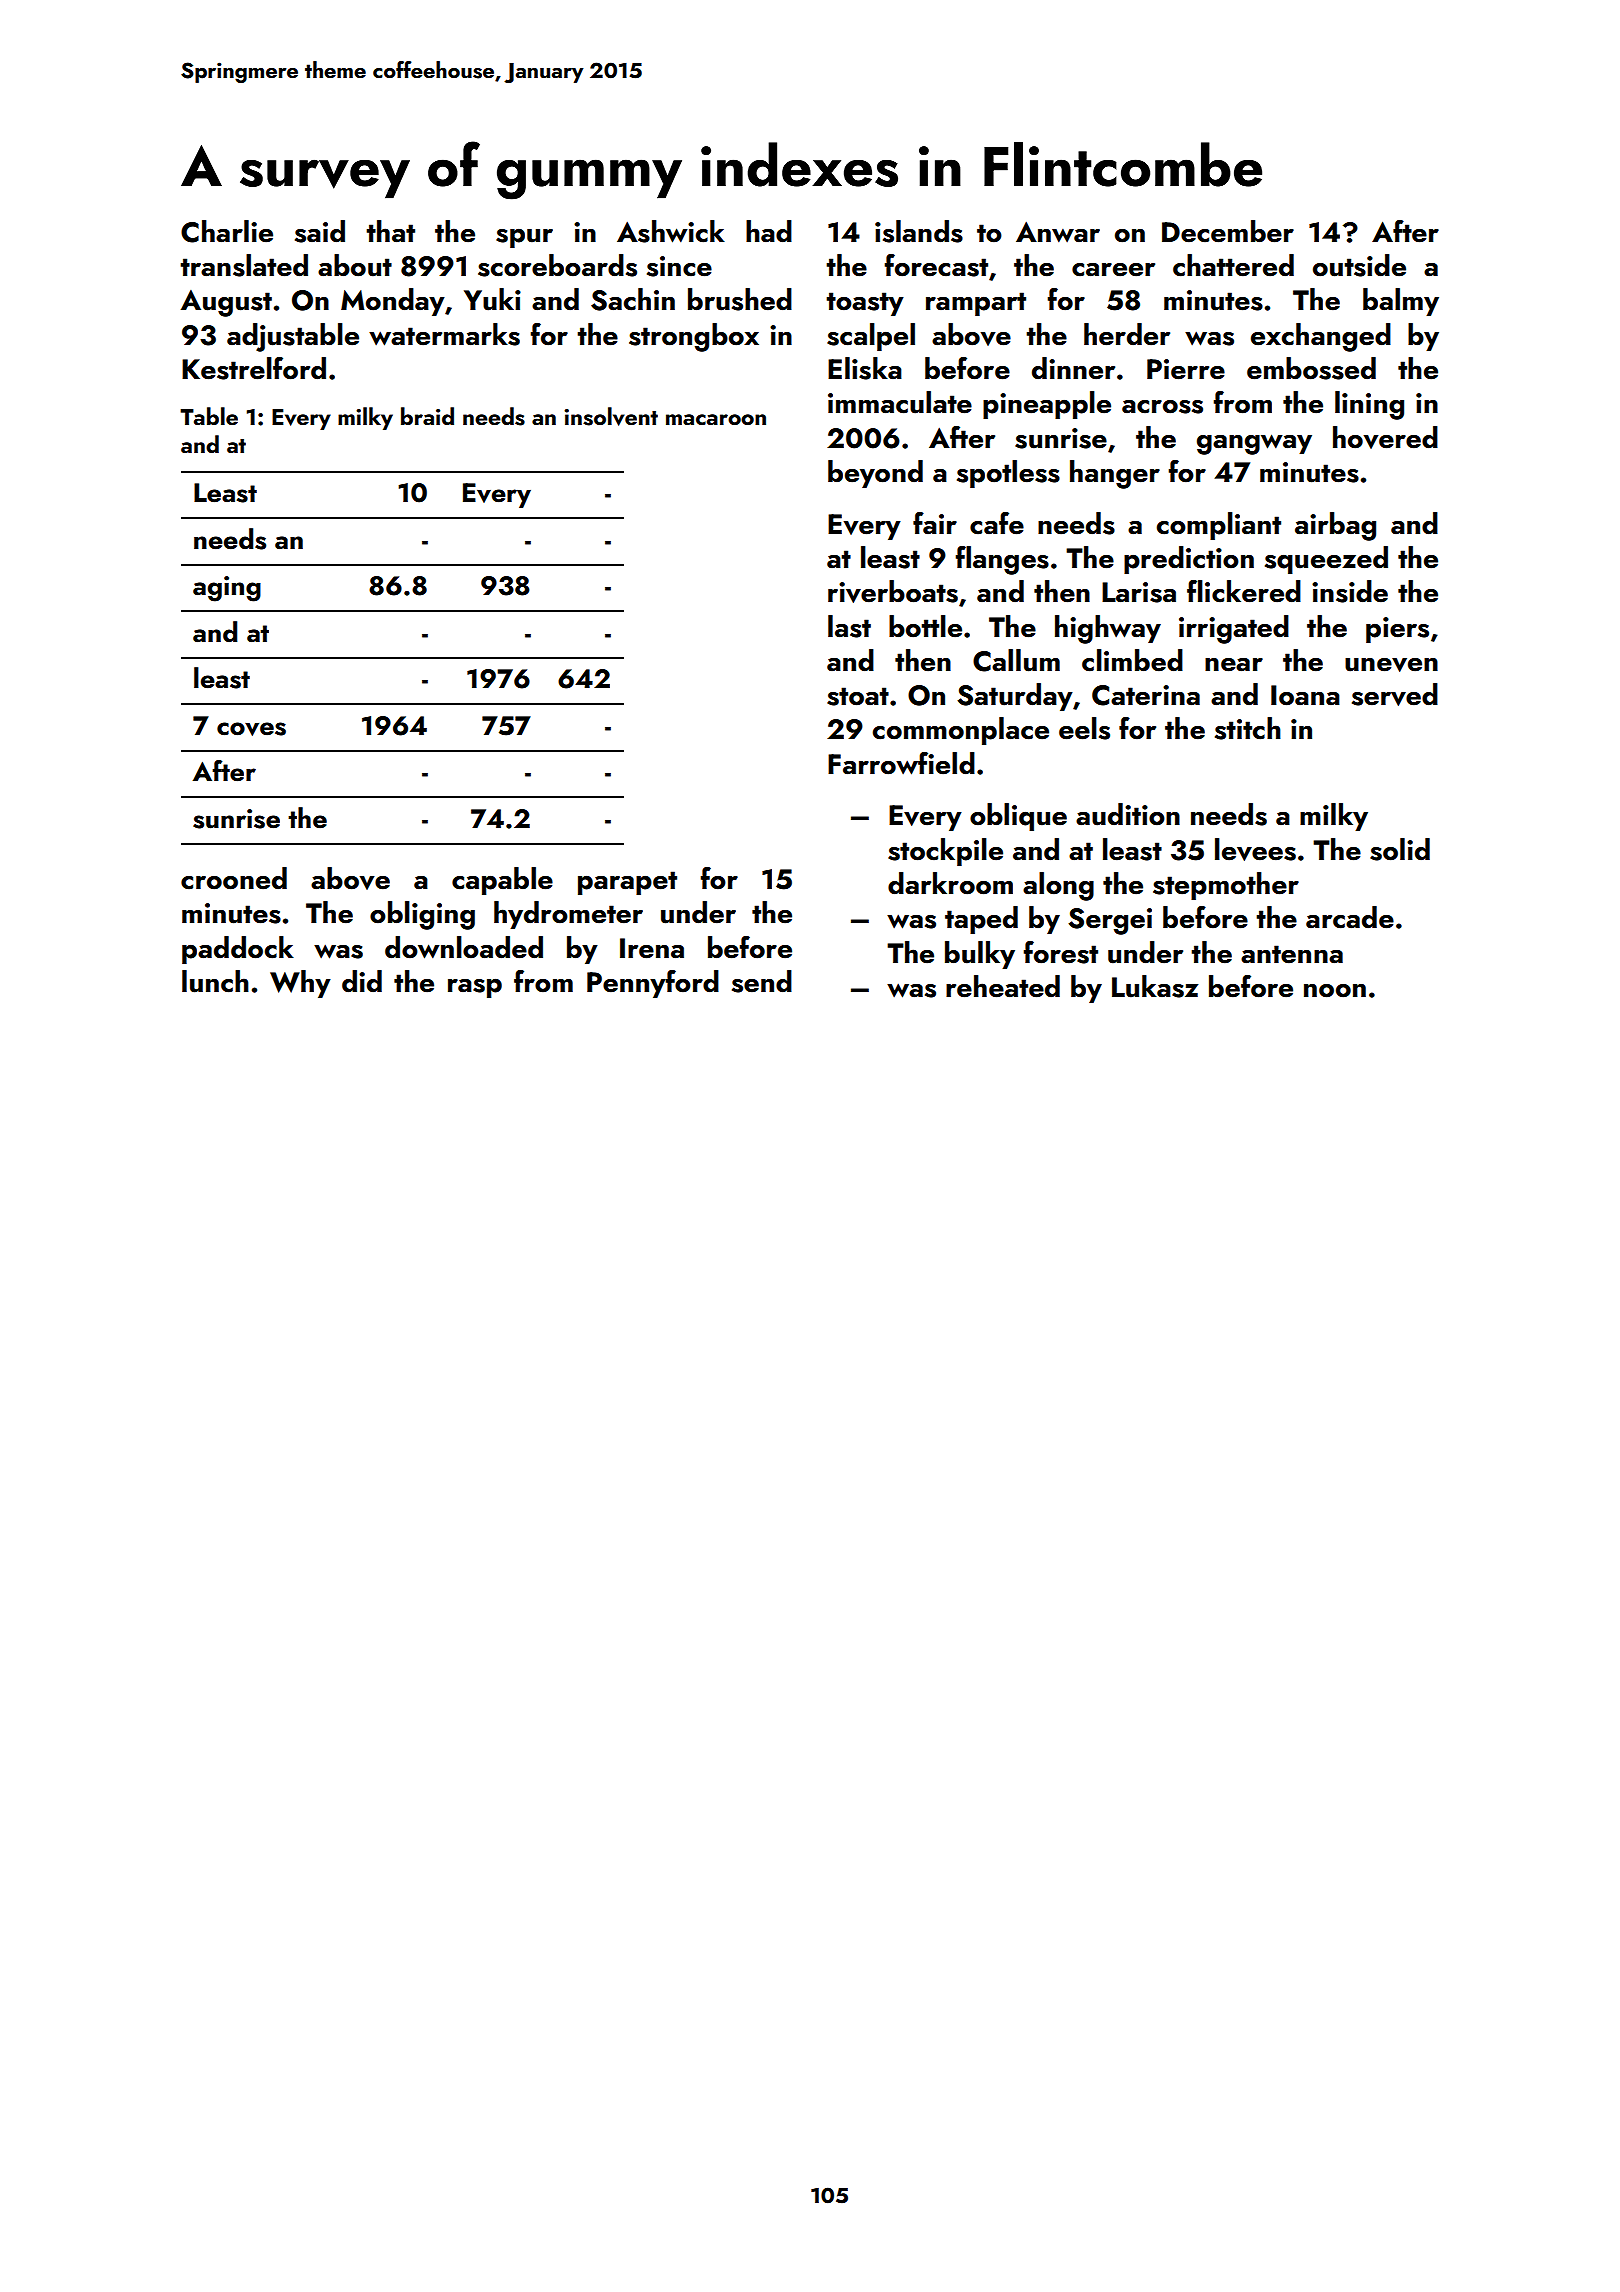 The image size is (1620, 2292). What do you see at coordinates (475, 988) in the screenshot?
I see `rasp` at bounding box center [475, 988].
